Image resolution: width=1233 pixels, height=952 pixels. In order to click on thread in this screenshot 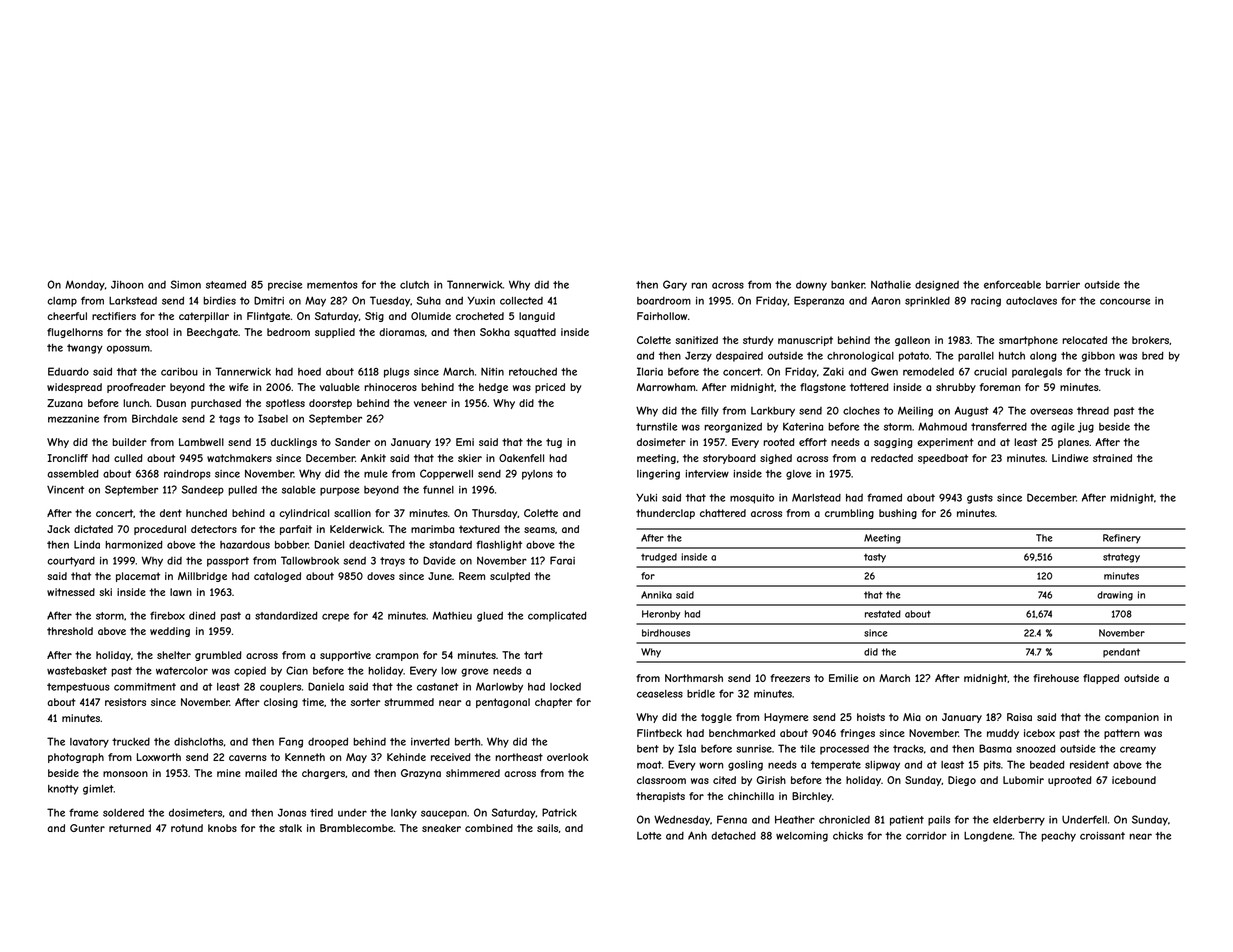, I will do `click(1093, 411)`.
